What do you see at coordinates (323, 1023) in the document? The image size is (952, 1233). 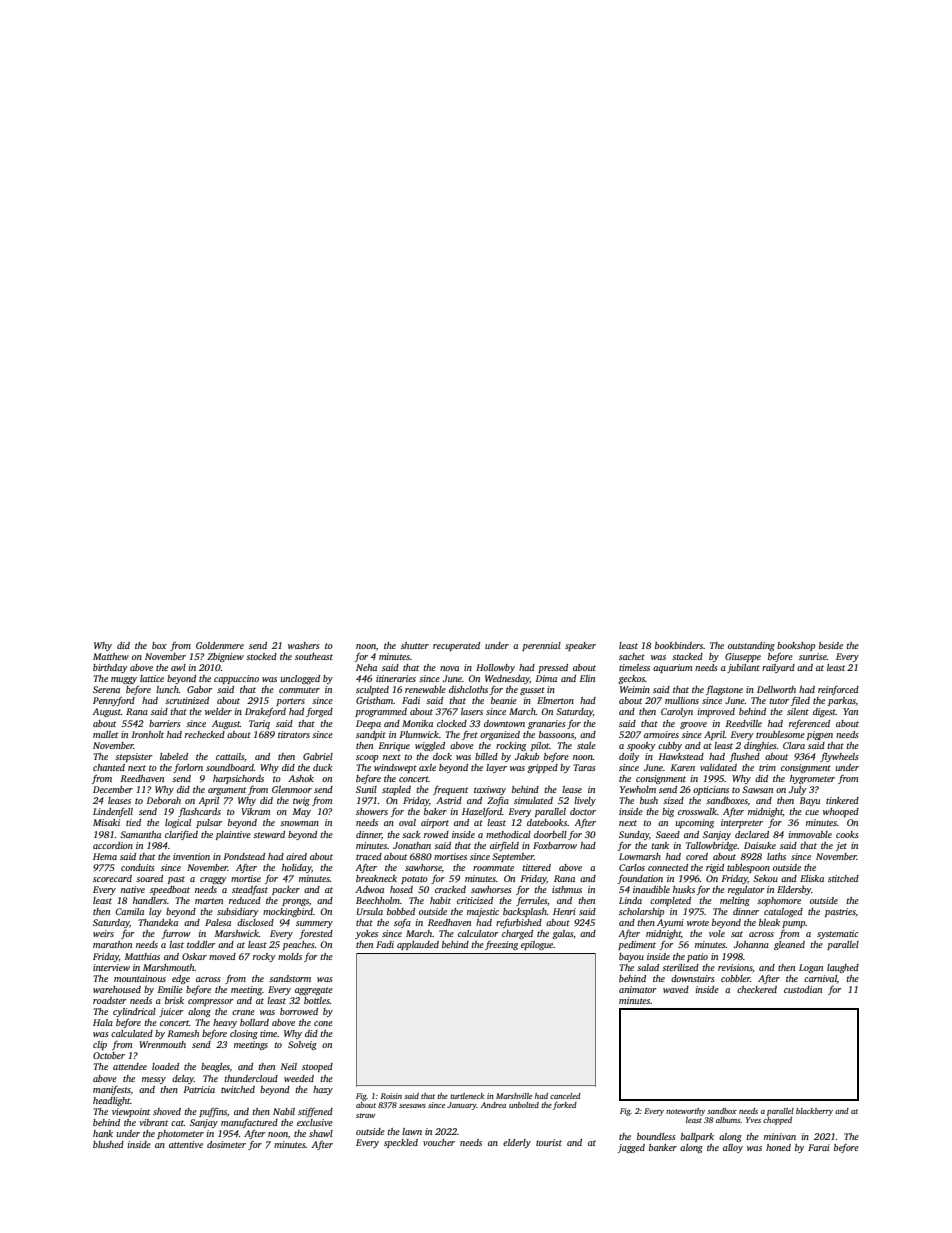 I see `cone` at bounding box center [323, 1023].
